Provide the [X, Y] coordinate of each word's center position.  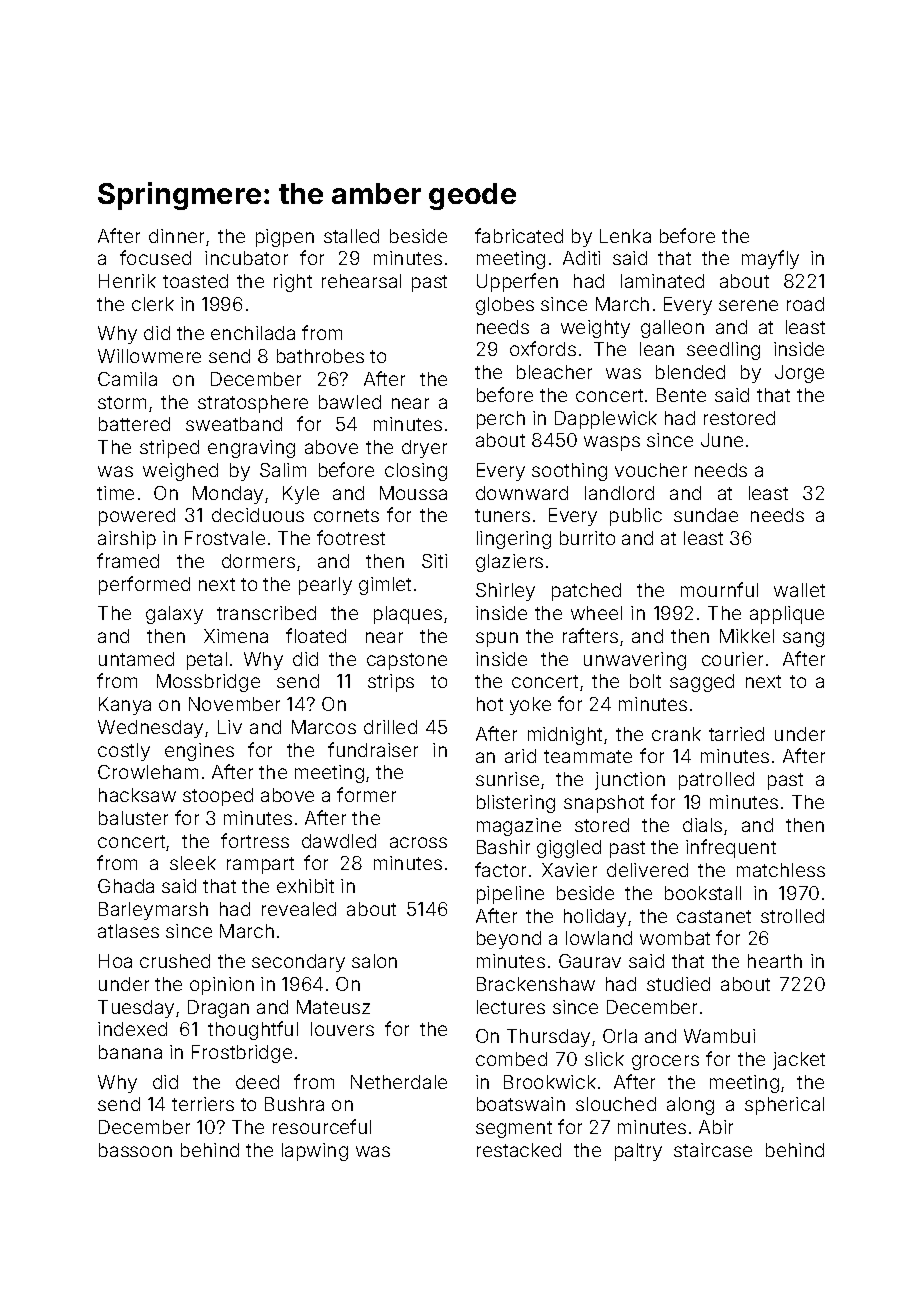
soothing [569, 472]
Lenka [625, 236]
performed [144, 585]
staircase [713, 1150]
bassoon [135, 1150]
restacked [519, 1150]
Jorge [799, 374]
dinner [176, 236]
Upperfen [517, 282]
